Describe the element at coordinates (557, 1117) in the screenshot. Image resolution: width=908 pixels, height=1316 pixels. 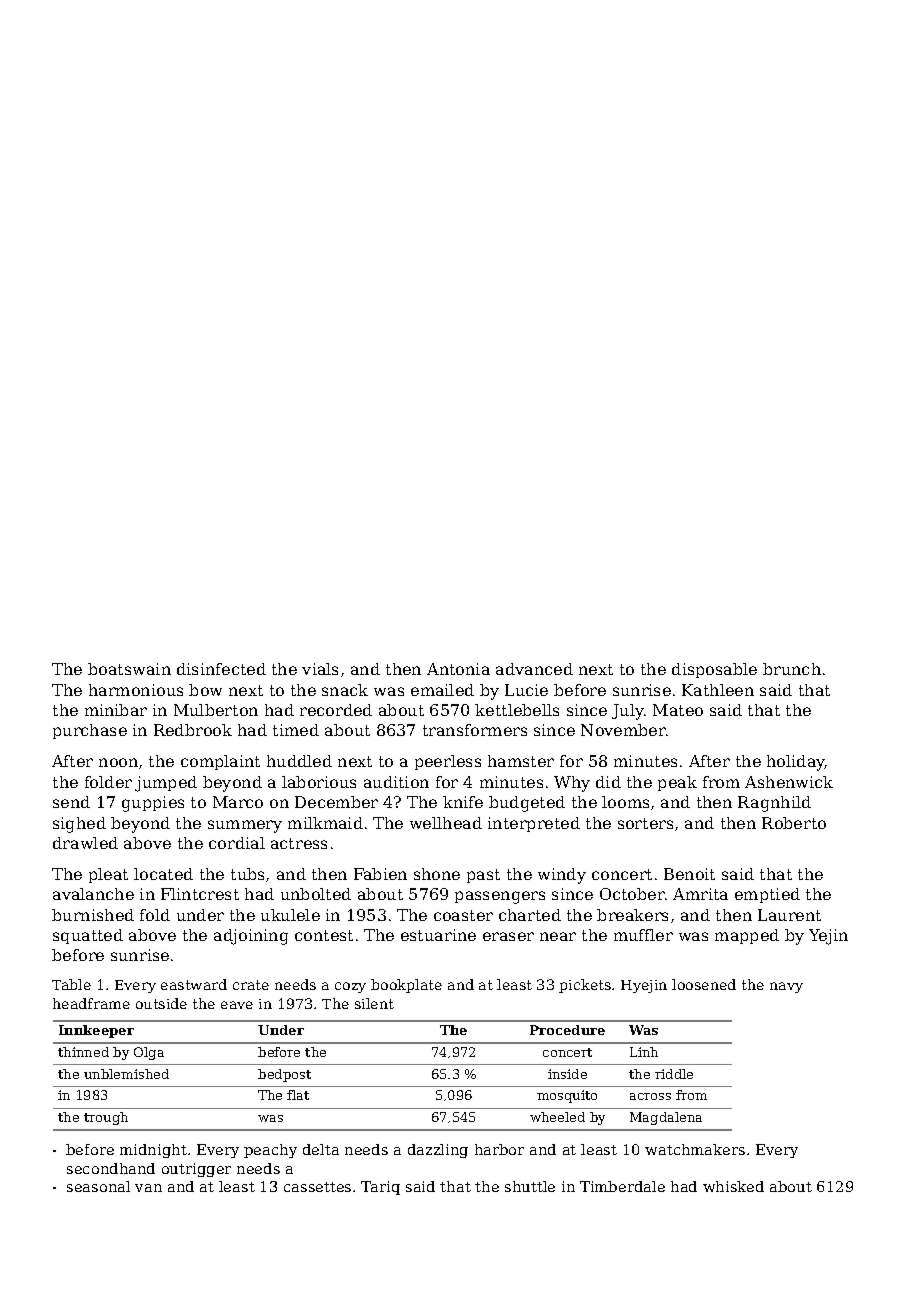
I see `wheeled` at that location.
